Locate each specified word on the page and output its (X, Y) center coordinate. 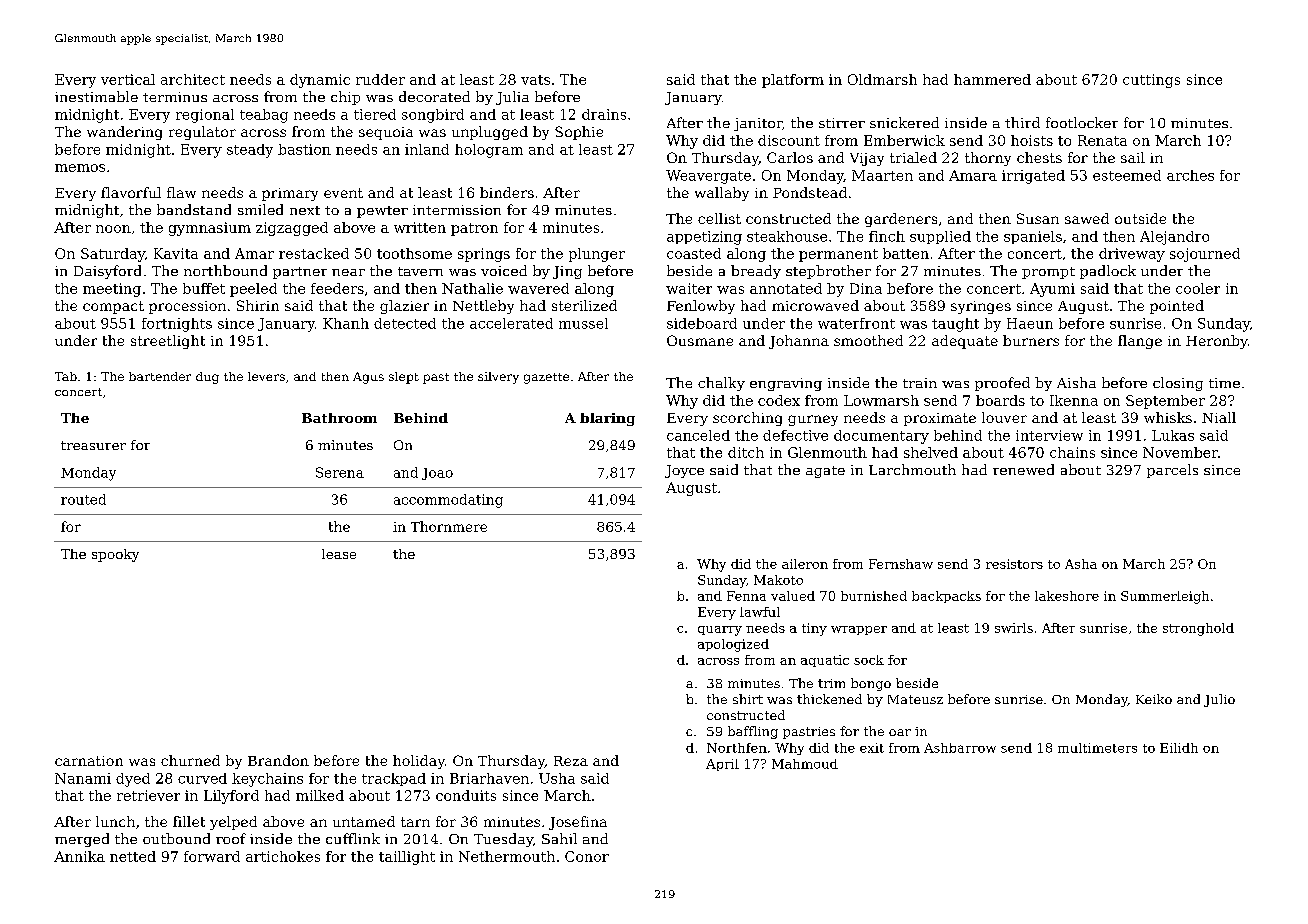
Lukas (1173, 435)
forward (212, 856)
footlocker (1082, 122)
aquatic (825, 661)
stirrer (842, 123)
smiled (260, 209)
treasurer (93, 445)
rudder (380, 79)
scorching (747, 419)
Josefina (578, 823)
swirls (1014, 628)
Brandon (278, 760)
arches (1190, 175)
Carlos (790, 157)
